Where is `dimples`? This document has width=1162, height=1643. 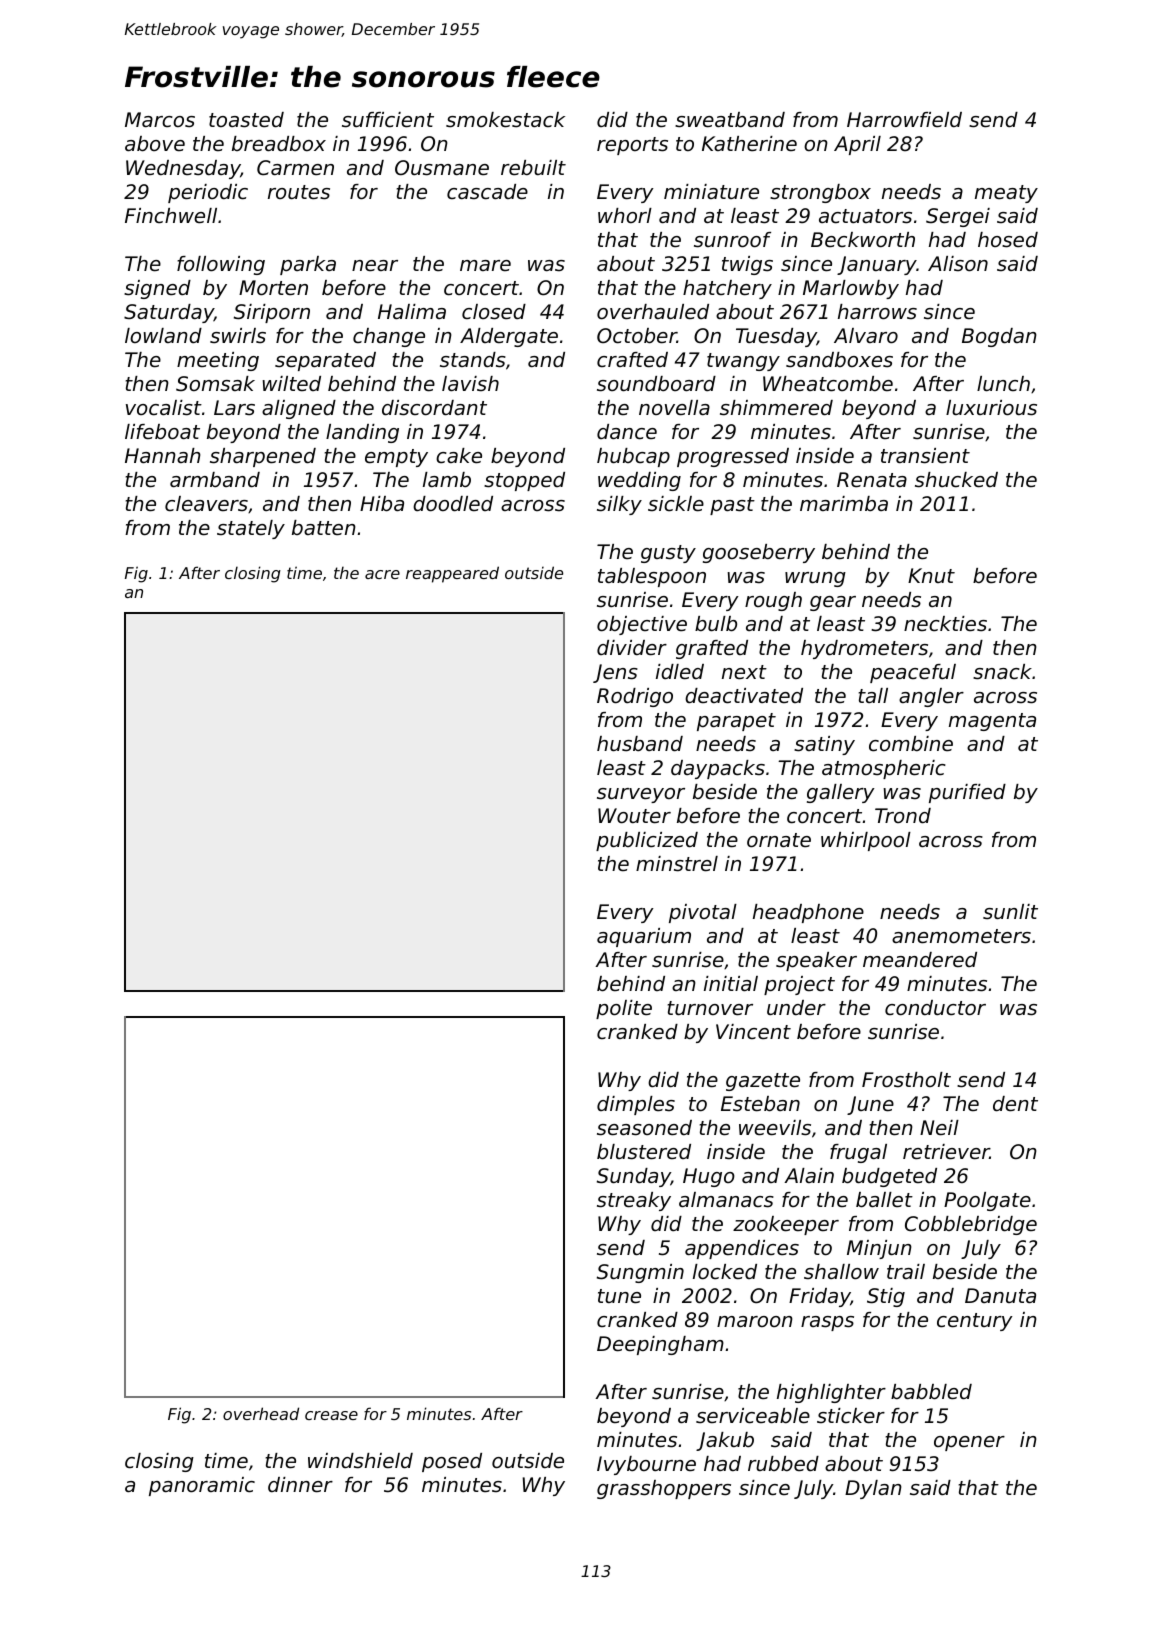 dimples is located at coordinates (636, 1105).
